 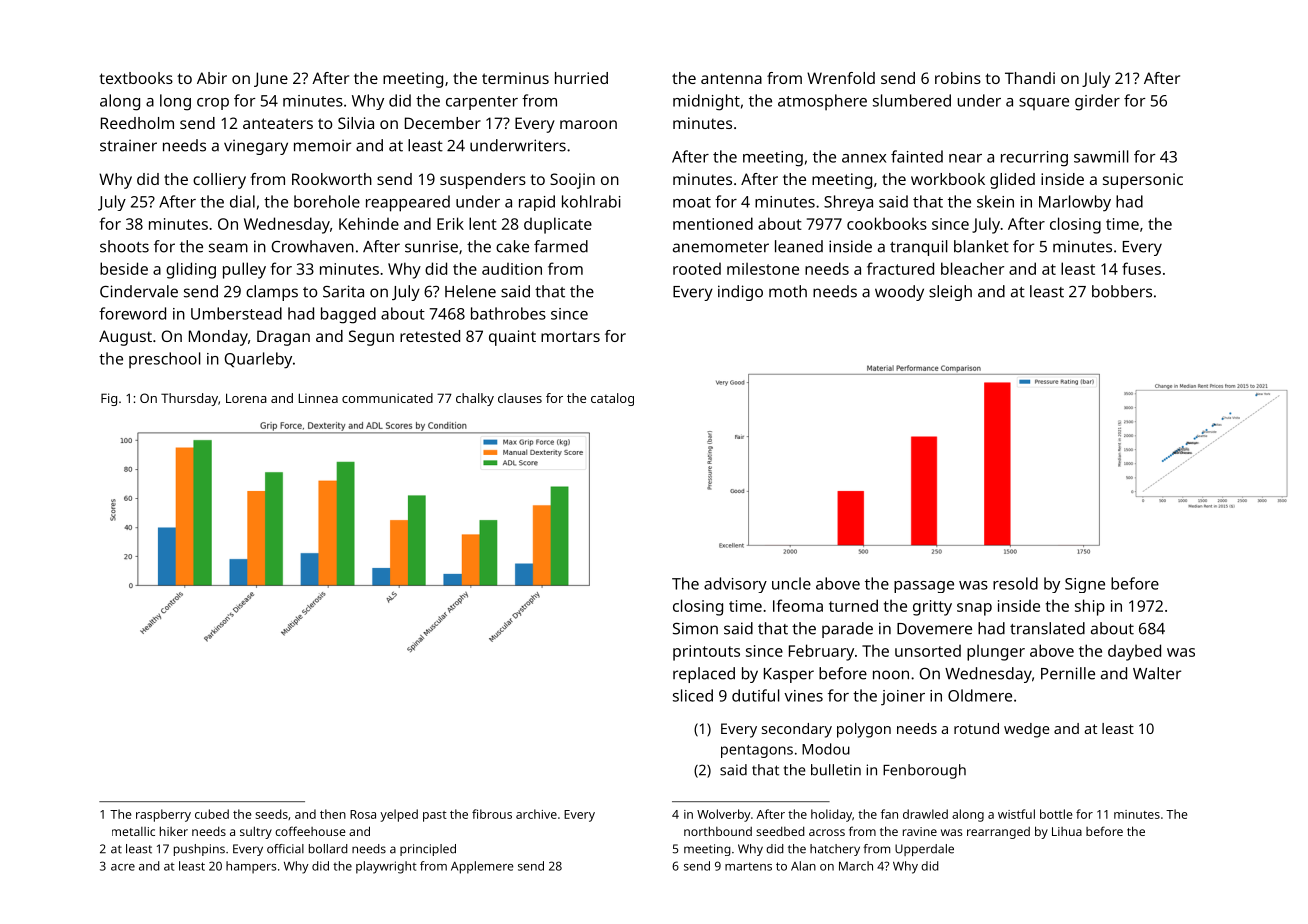 What do you see at coordinates (757, 751) in the image?
I see `pentagons` at bounding box center [757, 751].
